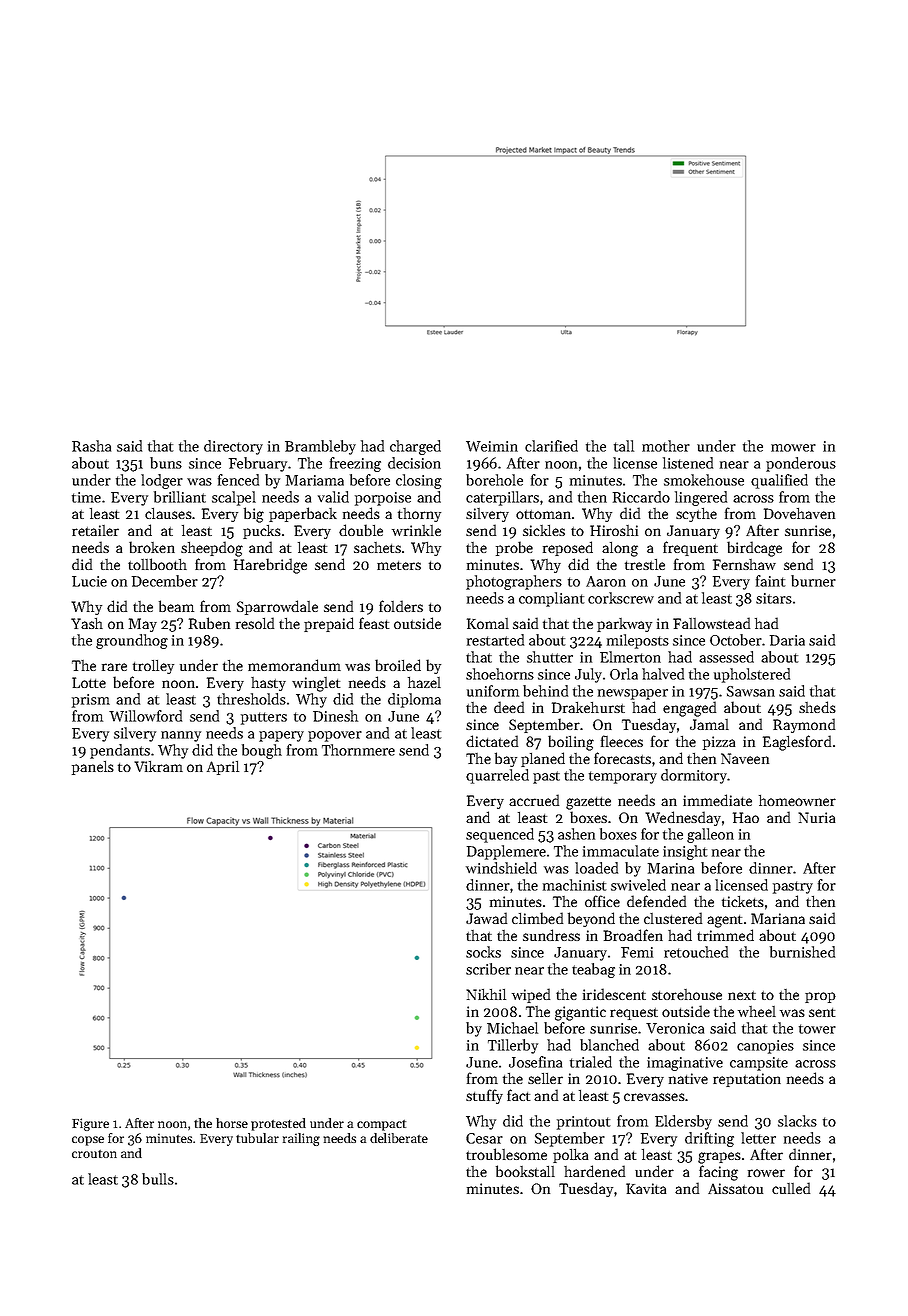 Image resolution: width=908 pixels, height=1316 pixels. What do you see at coordinates (157, 564) in the screenshot?
I see `tollbooth` at bounding box center [157, 564].
